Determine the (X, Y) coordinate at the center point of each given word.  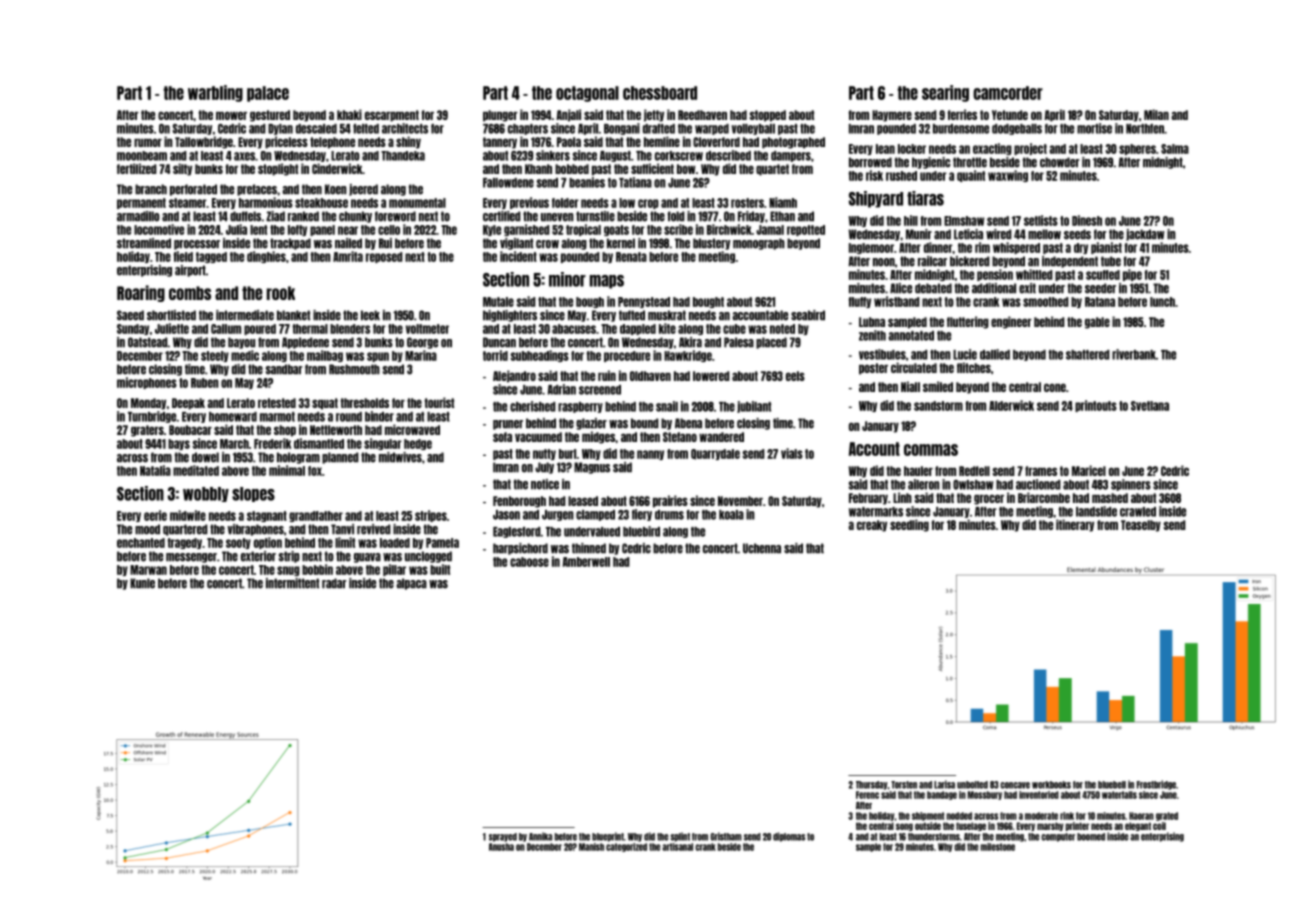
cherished (533, 406)
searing (945, 93)
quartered (185, 530)
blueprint (608, 837)
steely (215, 356)
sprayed (503, 837)
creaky (872, 526)
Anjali (568, 115)
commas (931, 450)
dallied (995, 354)
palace (268, 94)
